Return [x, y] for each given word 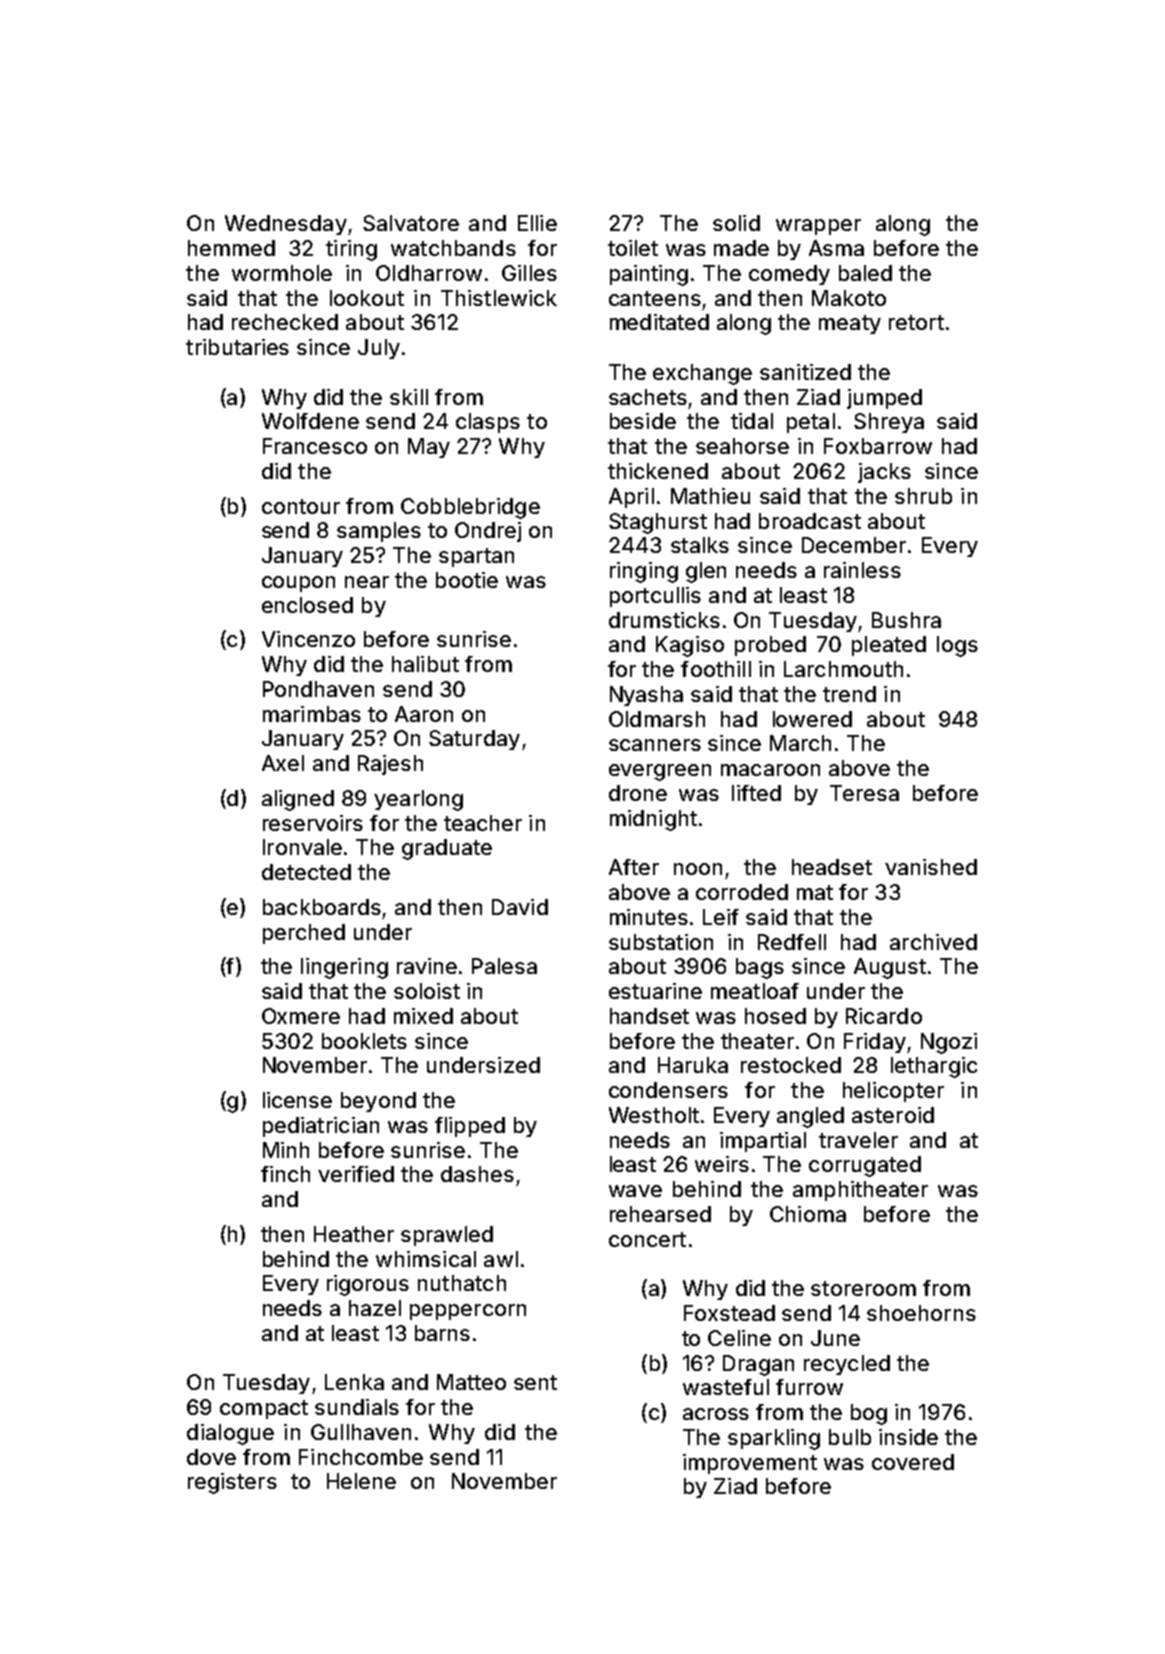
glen [706, 572]
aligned [298, 800]
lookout [367, 298]
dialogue [230, 1434]
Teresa [864, 793]
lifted [756, 793]
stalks [700, 545]
